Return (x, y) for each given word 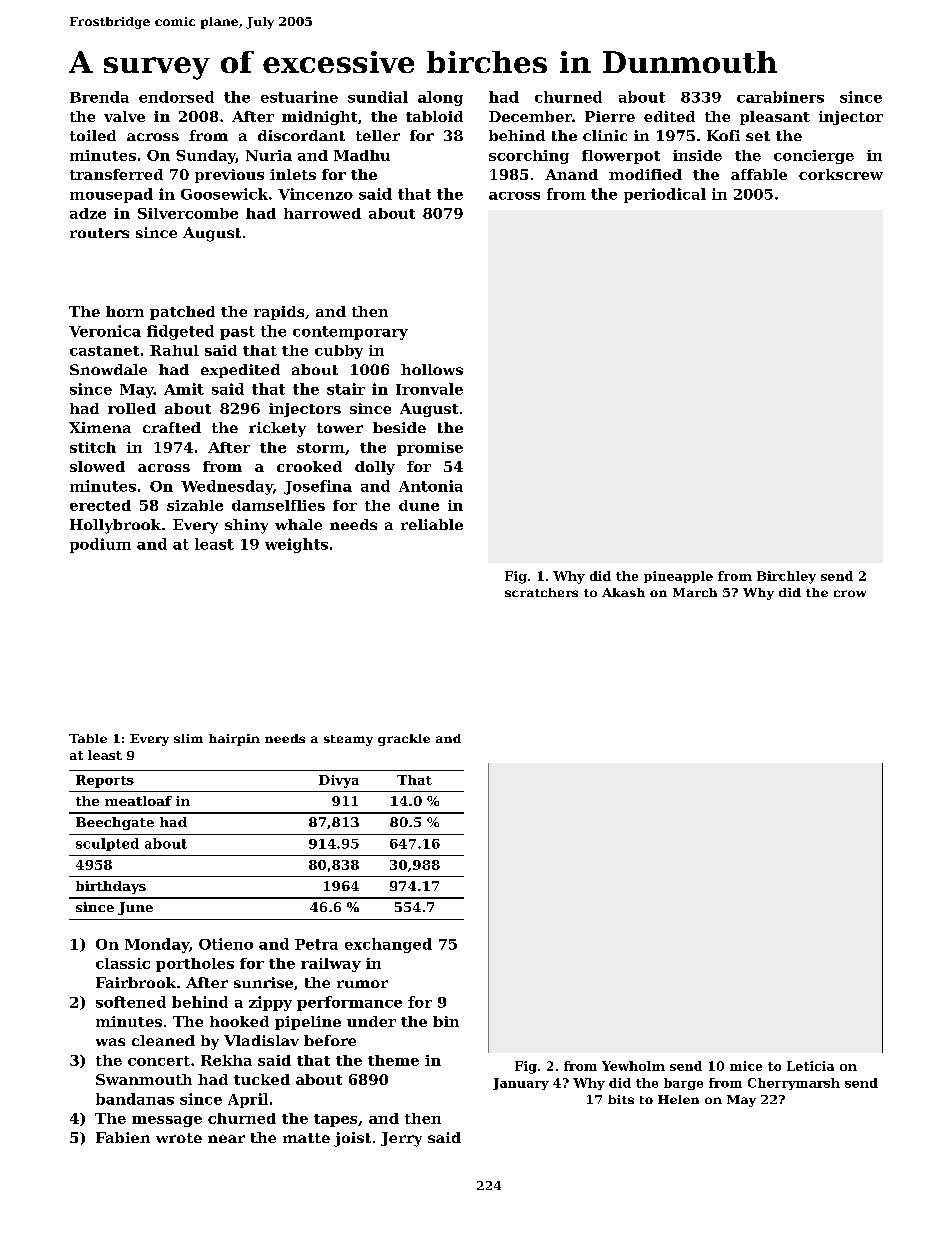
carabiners (780, 97)
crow (850, 593)
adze (88, 213)
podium (100, 545)
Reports (105, 781)
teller (378, 135)
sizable (195, 505)
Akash (623, 592)
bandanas (135, 1099)
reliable (432, 524)
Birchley (786, 577)
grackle (404, 740)
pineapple (678, 577)
